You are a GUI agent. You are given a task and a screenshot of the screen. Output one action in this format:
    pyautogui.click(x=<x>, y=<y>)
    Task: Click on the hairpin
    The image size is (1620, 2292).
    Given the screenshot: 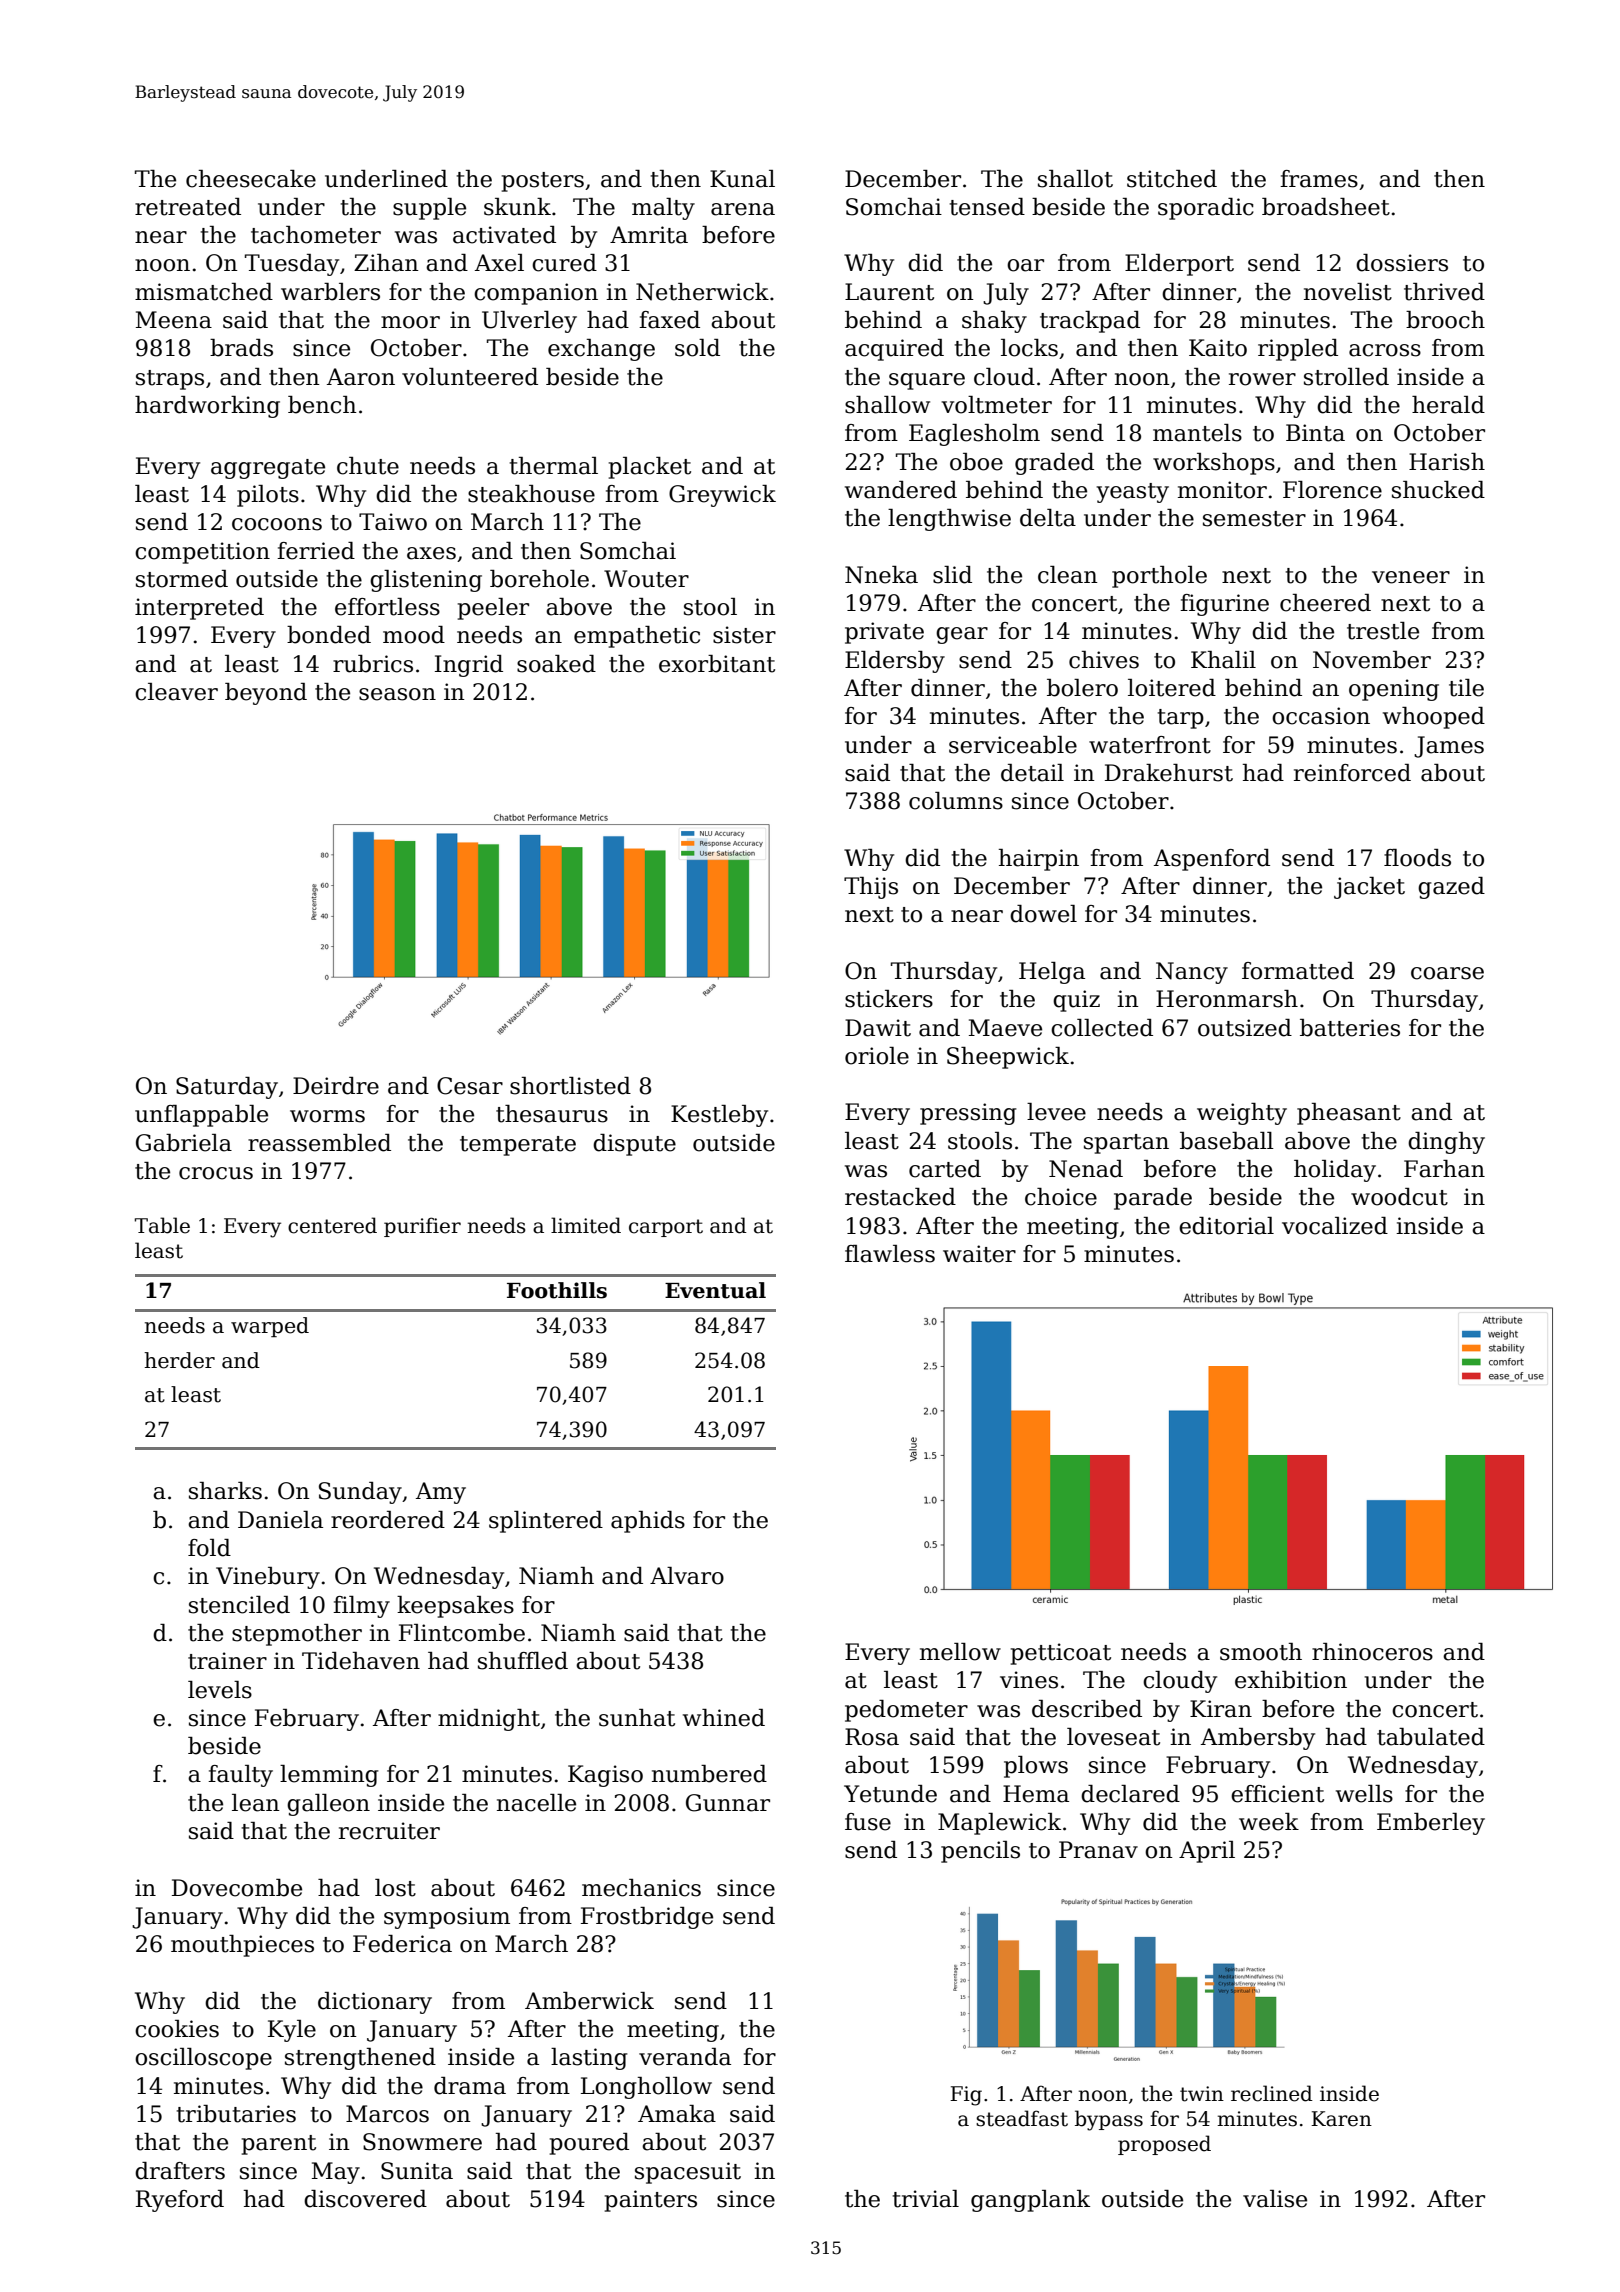 What is the action you would take?
    pyautogui.click(x=1039, y=860)
